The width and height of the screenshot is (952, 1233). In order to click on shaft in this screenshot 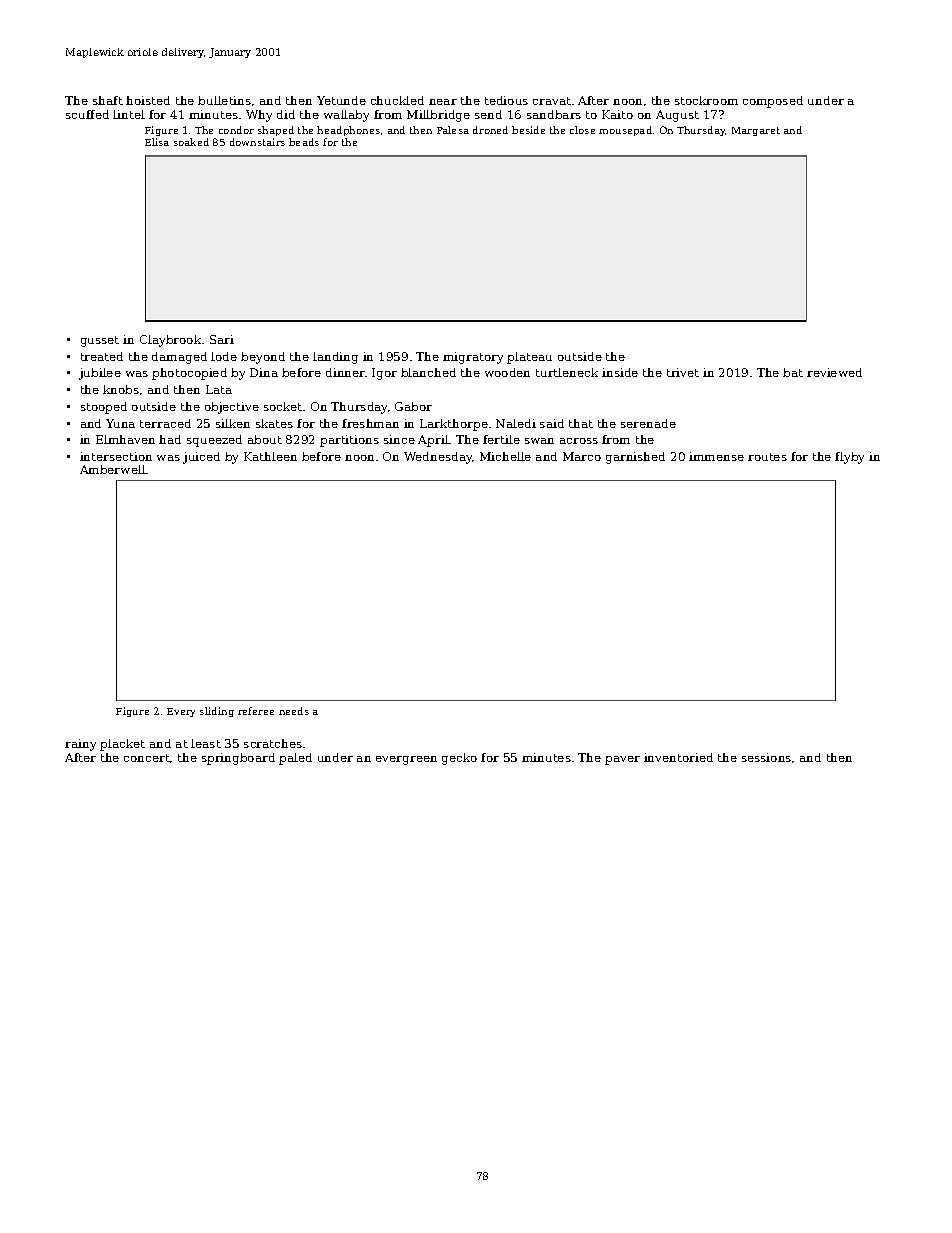, I will do `click(108, 100)`.
